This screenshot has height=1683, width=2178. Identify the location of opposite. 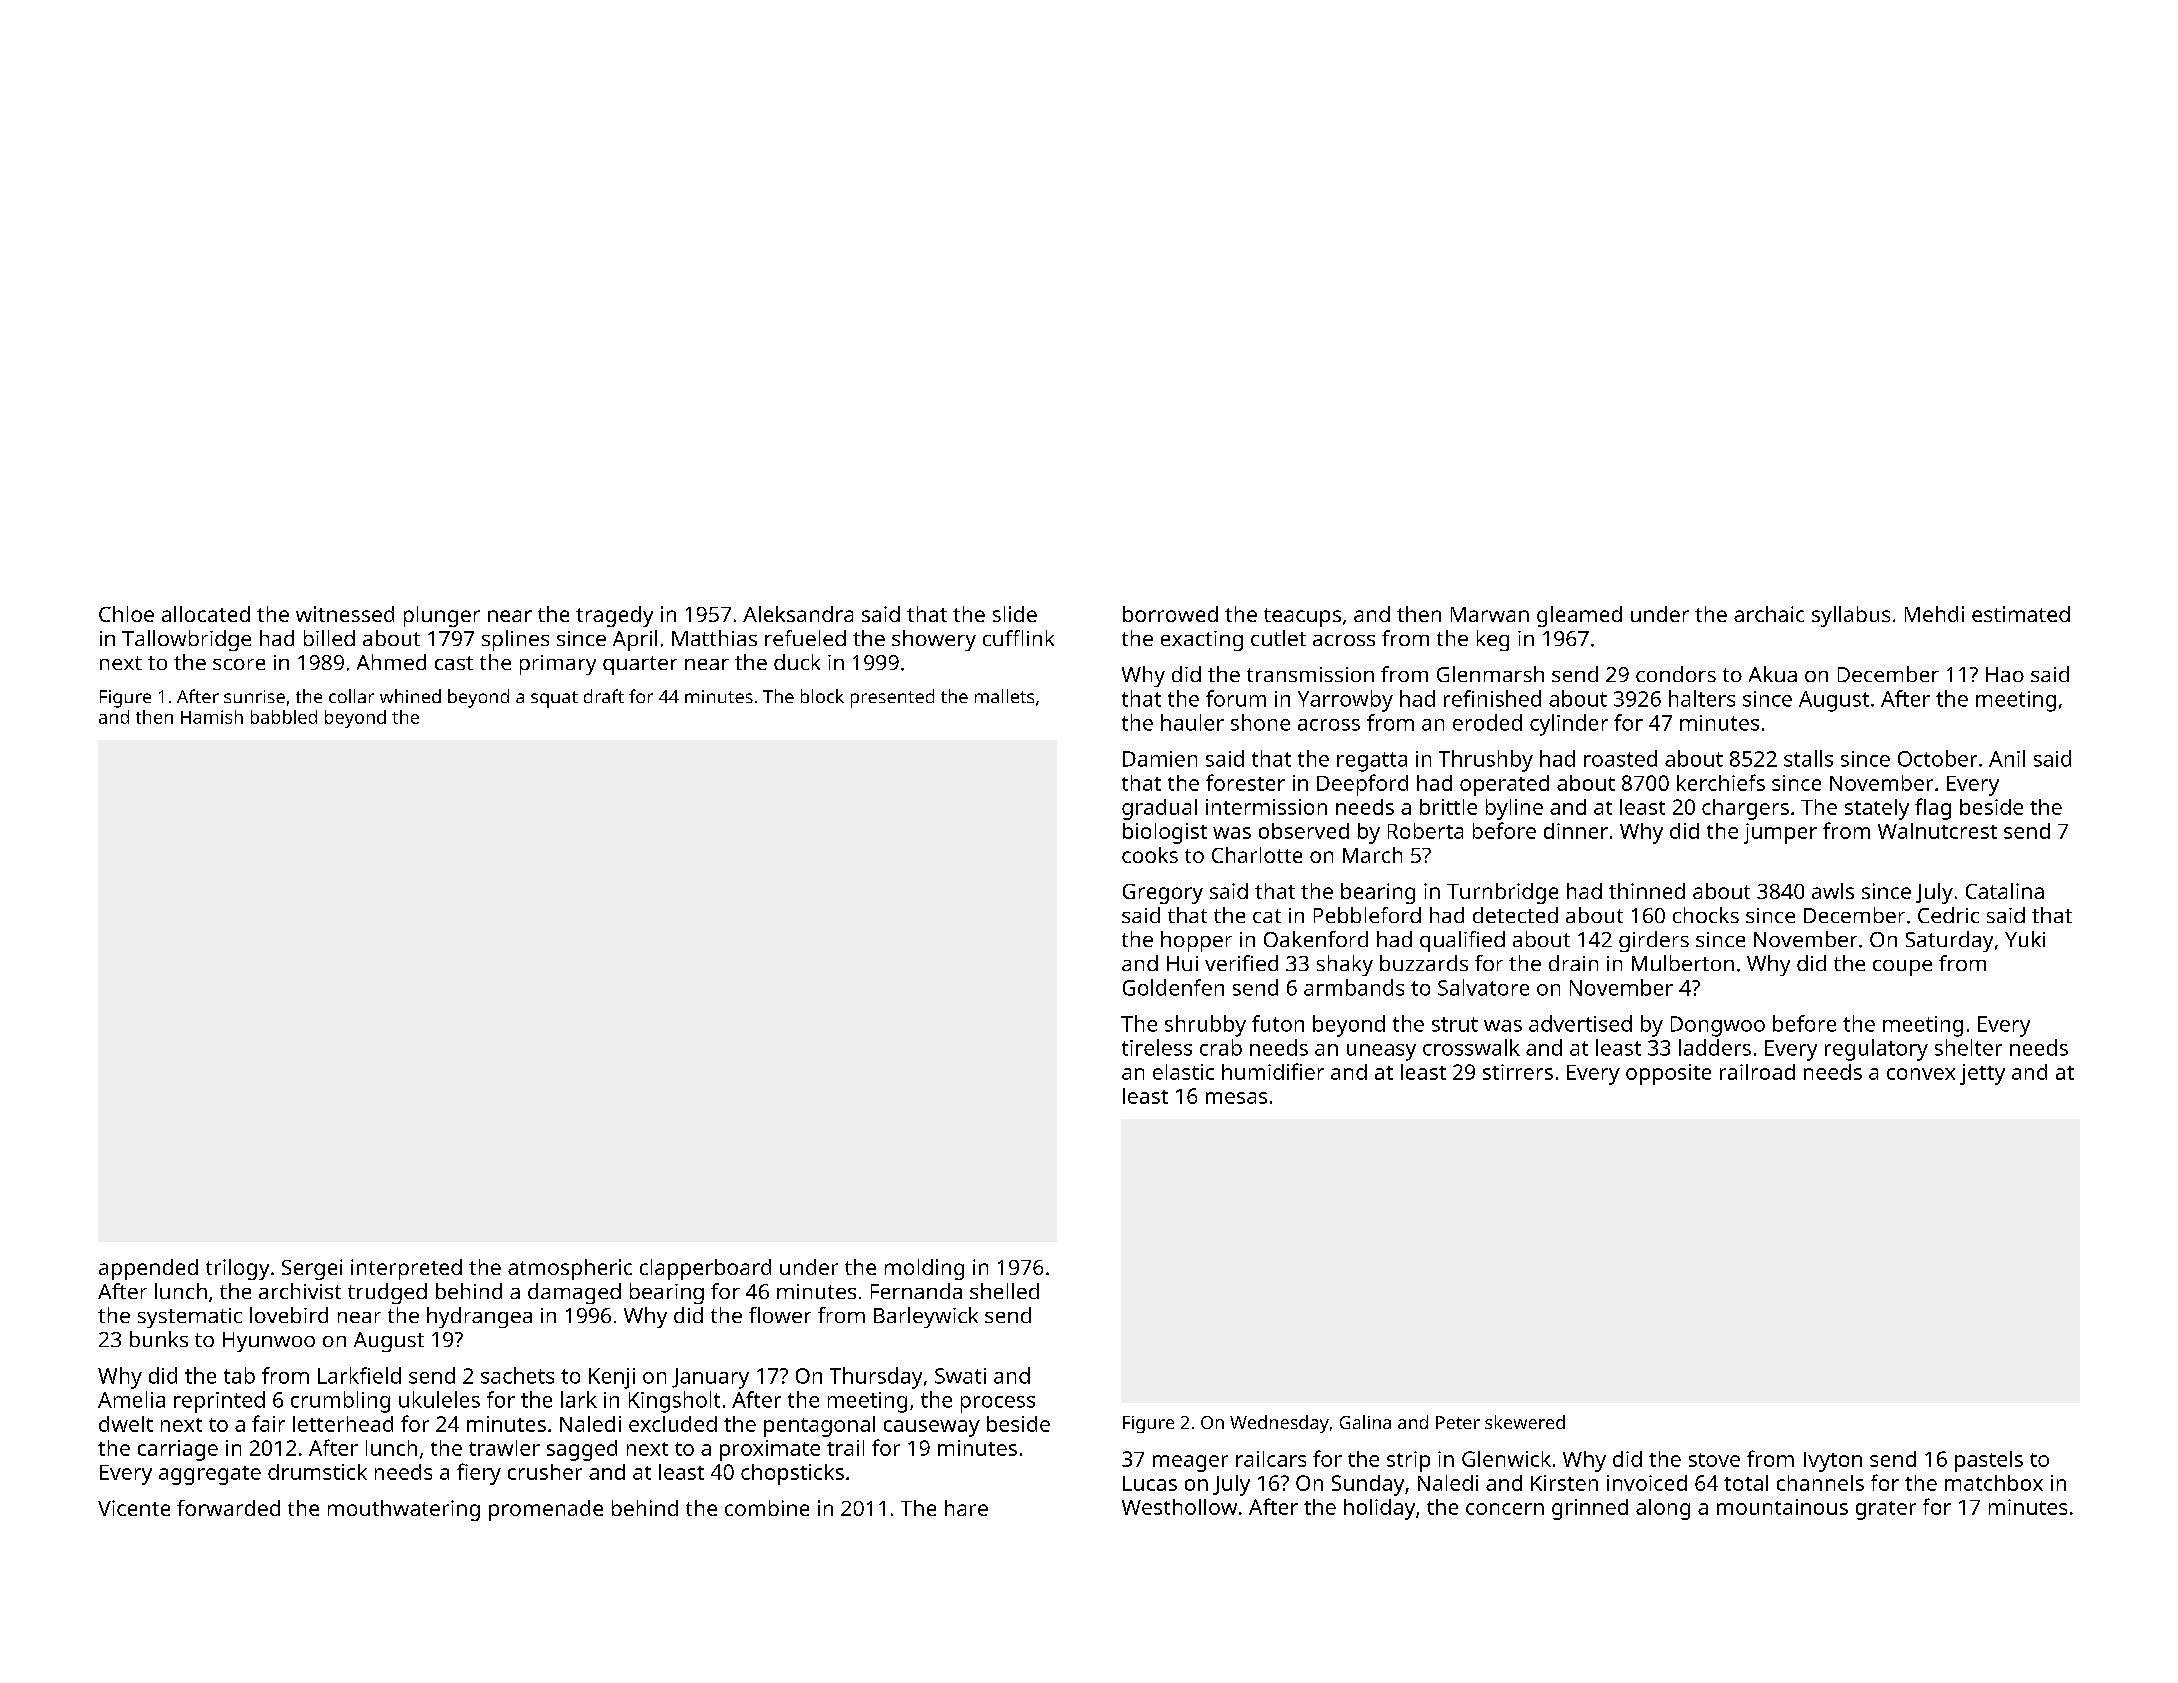
(1668, 1074).
